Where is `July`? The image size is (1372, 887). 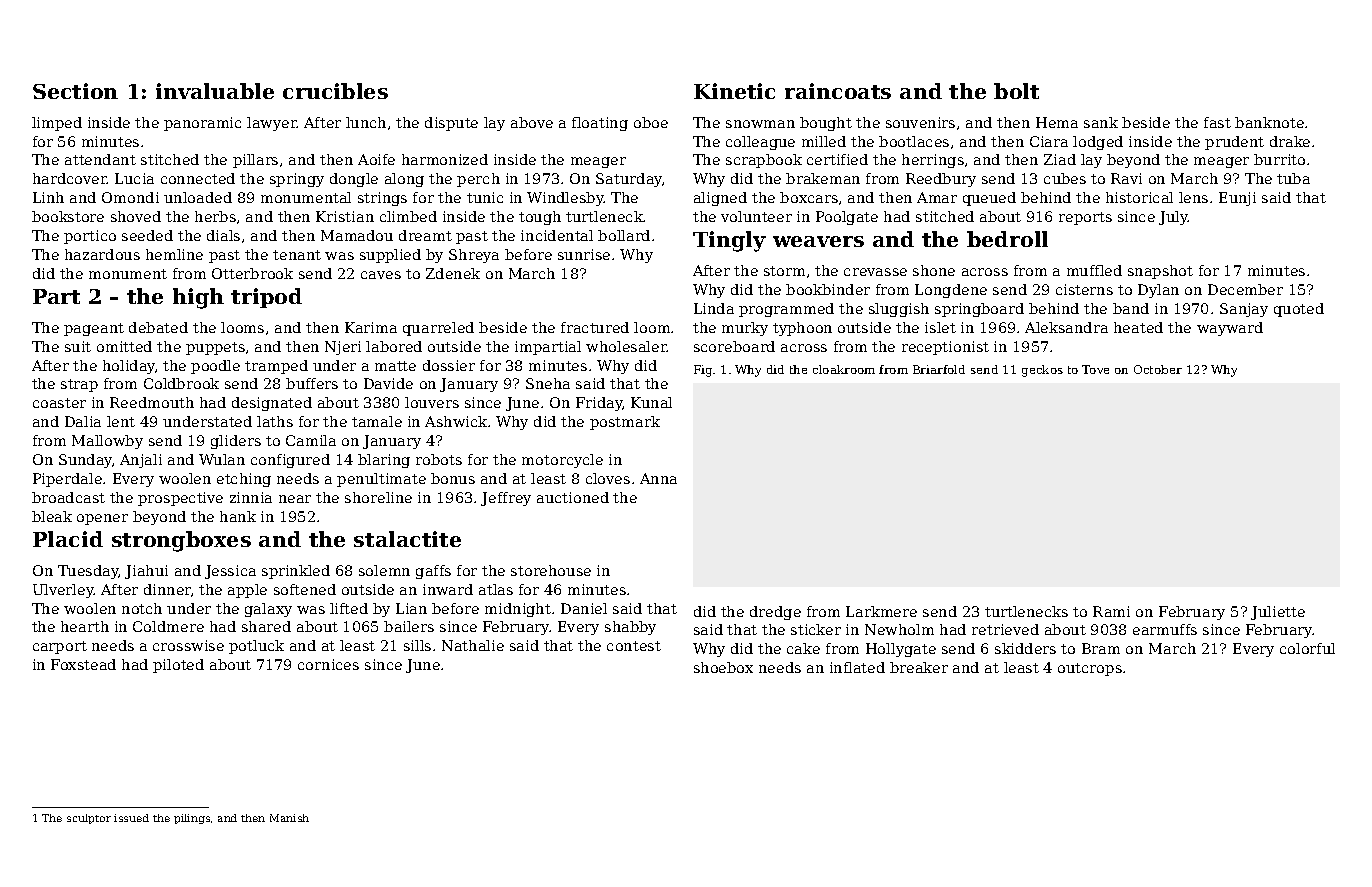
July is located at coordinates (1173, 218).
